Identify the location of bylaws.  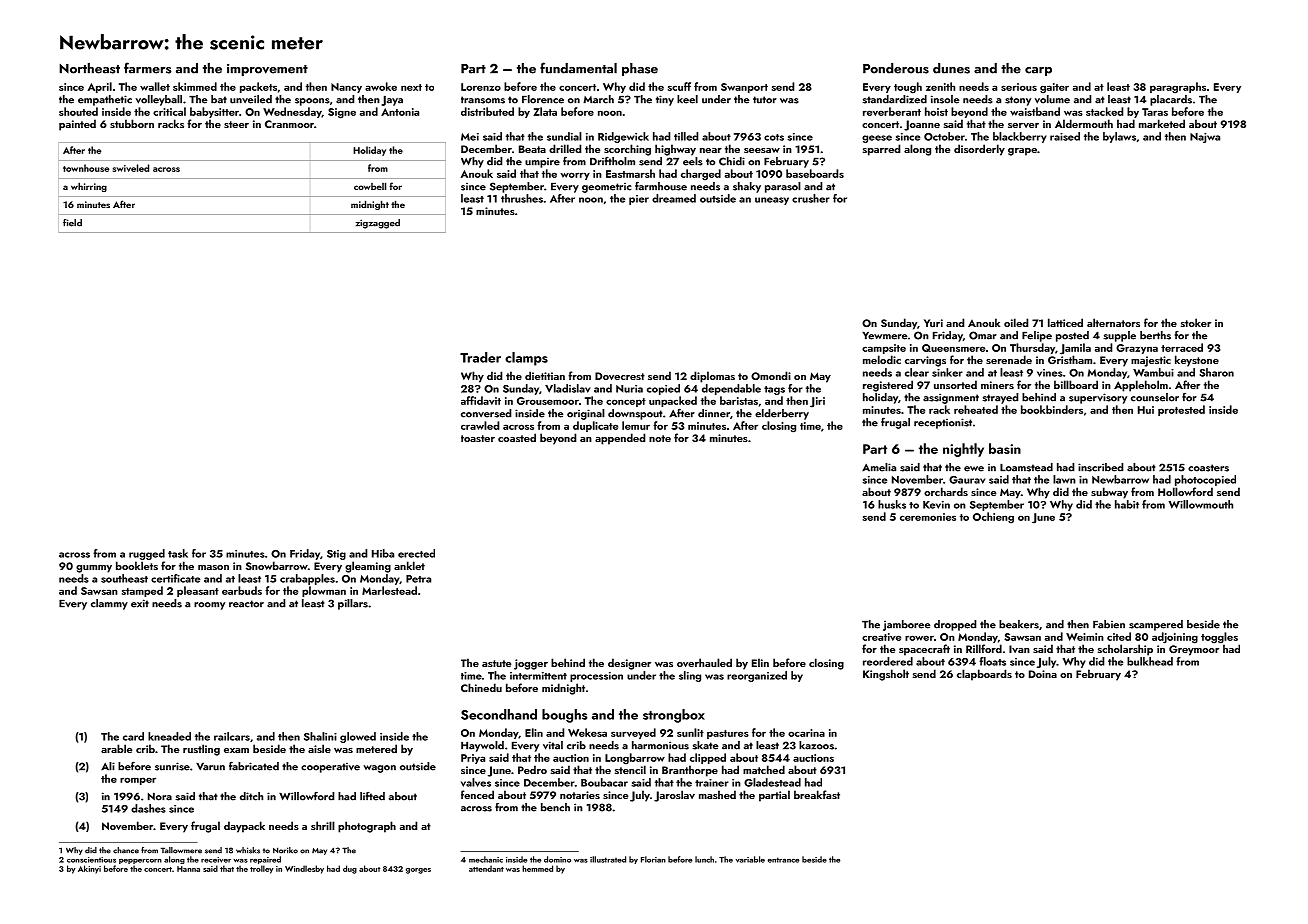
(1119, 137).
